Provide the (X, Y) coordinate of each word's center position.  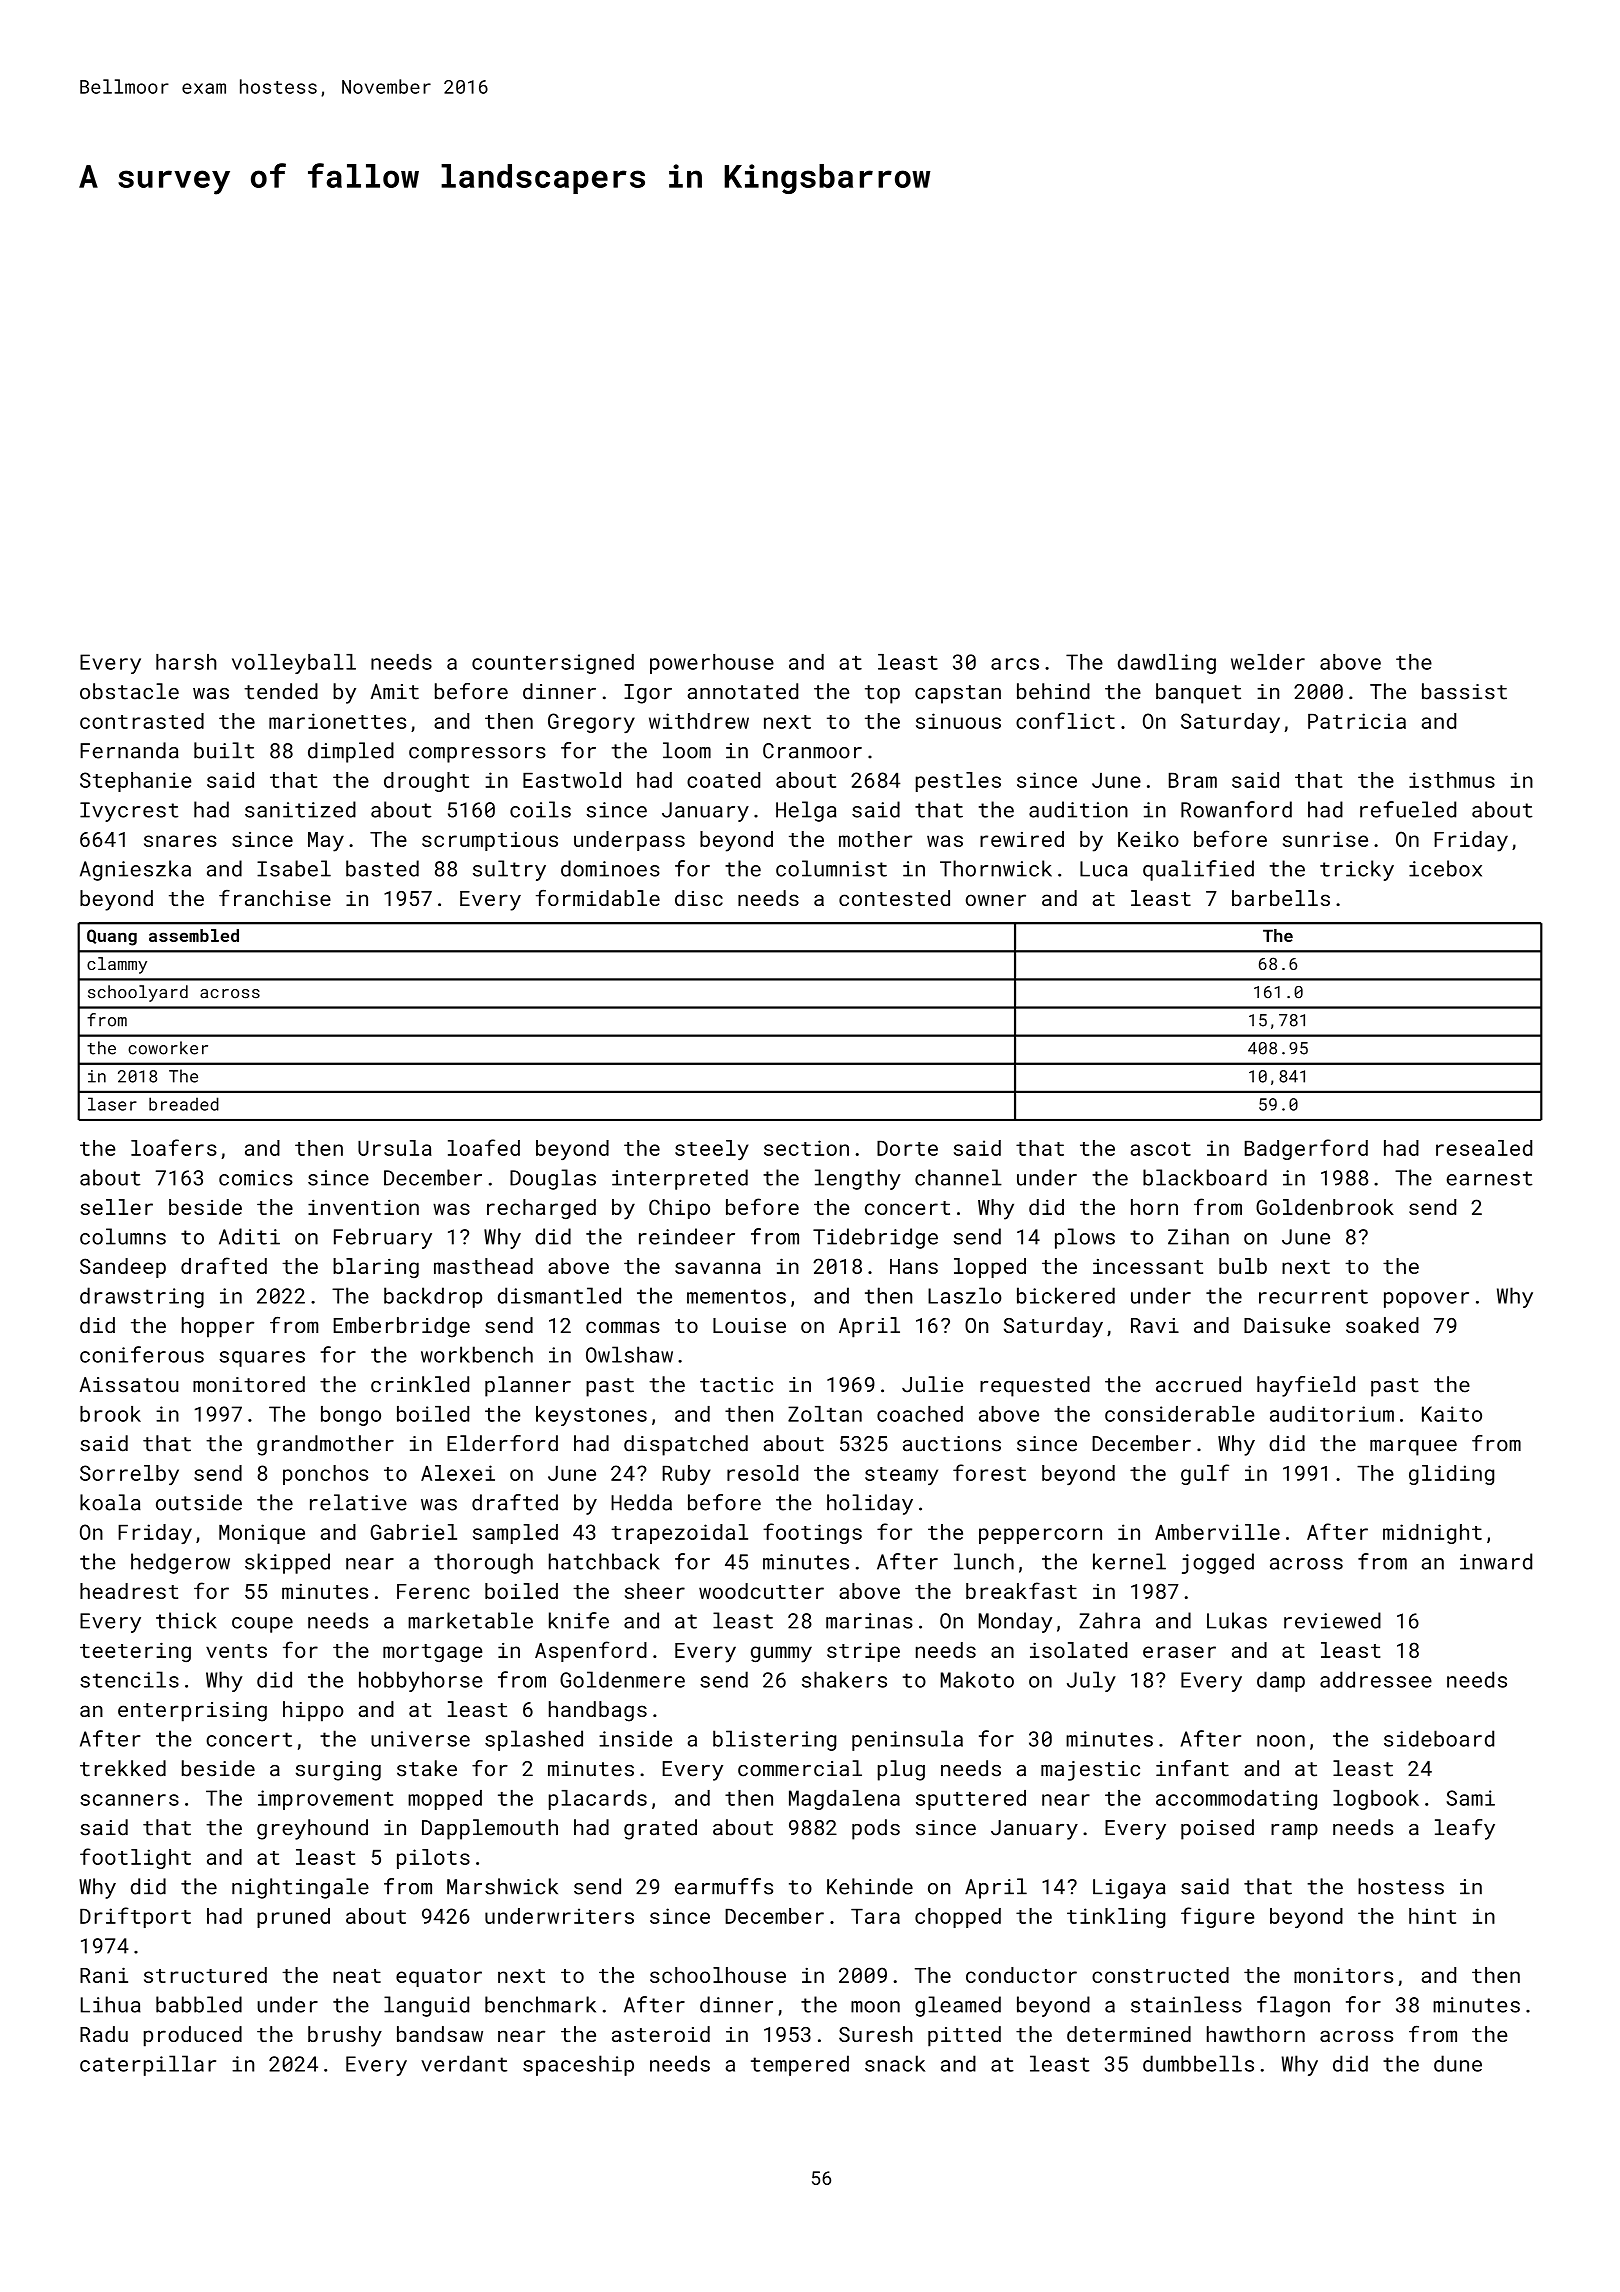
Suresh (875, 2034)
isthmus (1452, 780)
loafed (484, 1147)
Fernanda (129, 750)
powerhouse (712, 664)
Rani (104, 1975)
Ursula (395, 1148)
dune (1458, 2063)
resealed (1484, 1148)
